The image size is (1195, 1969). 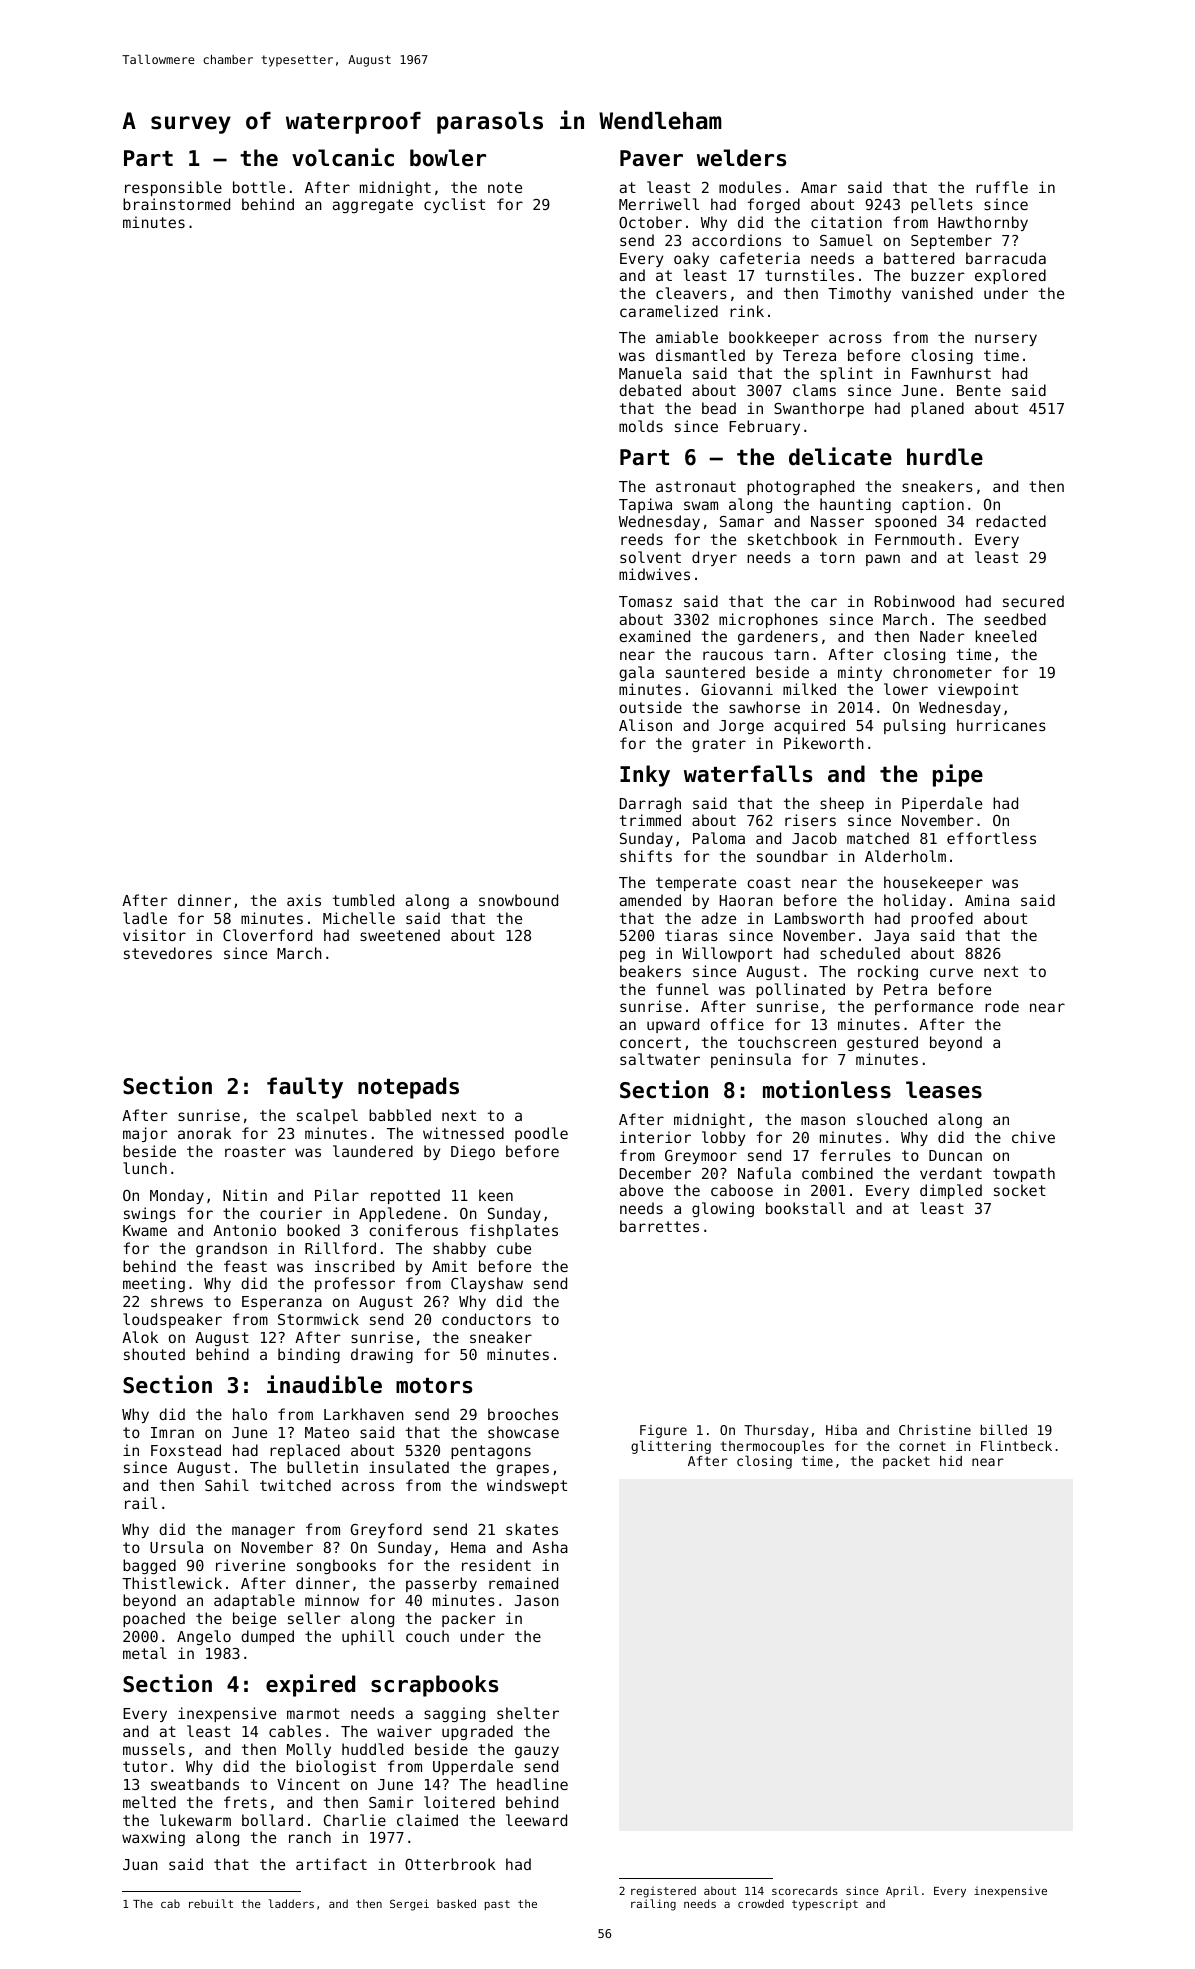 I want to click on volcanic, so click(x=343, y=157).
